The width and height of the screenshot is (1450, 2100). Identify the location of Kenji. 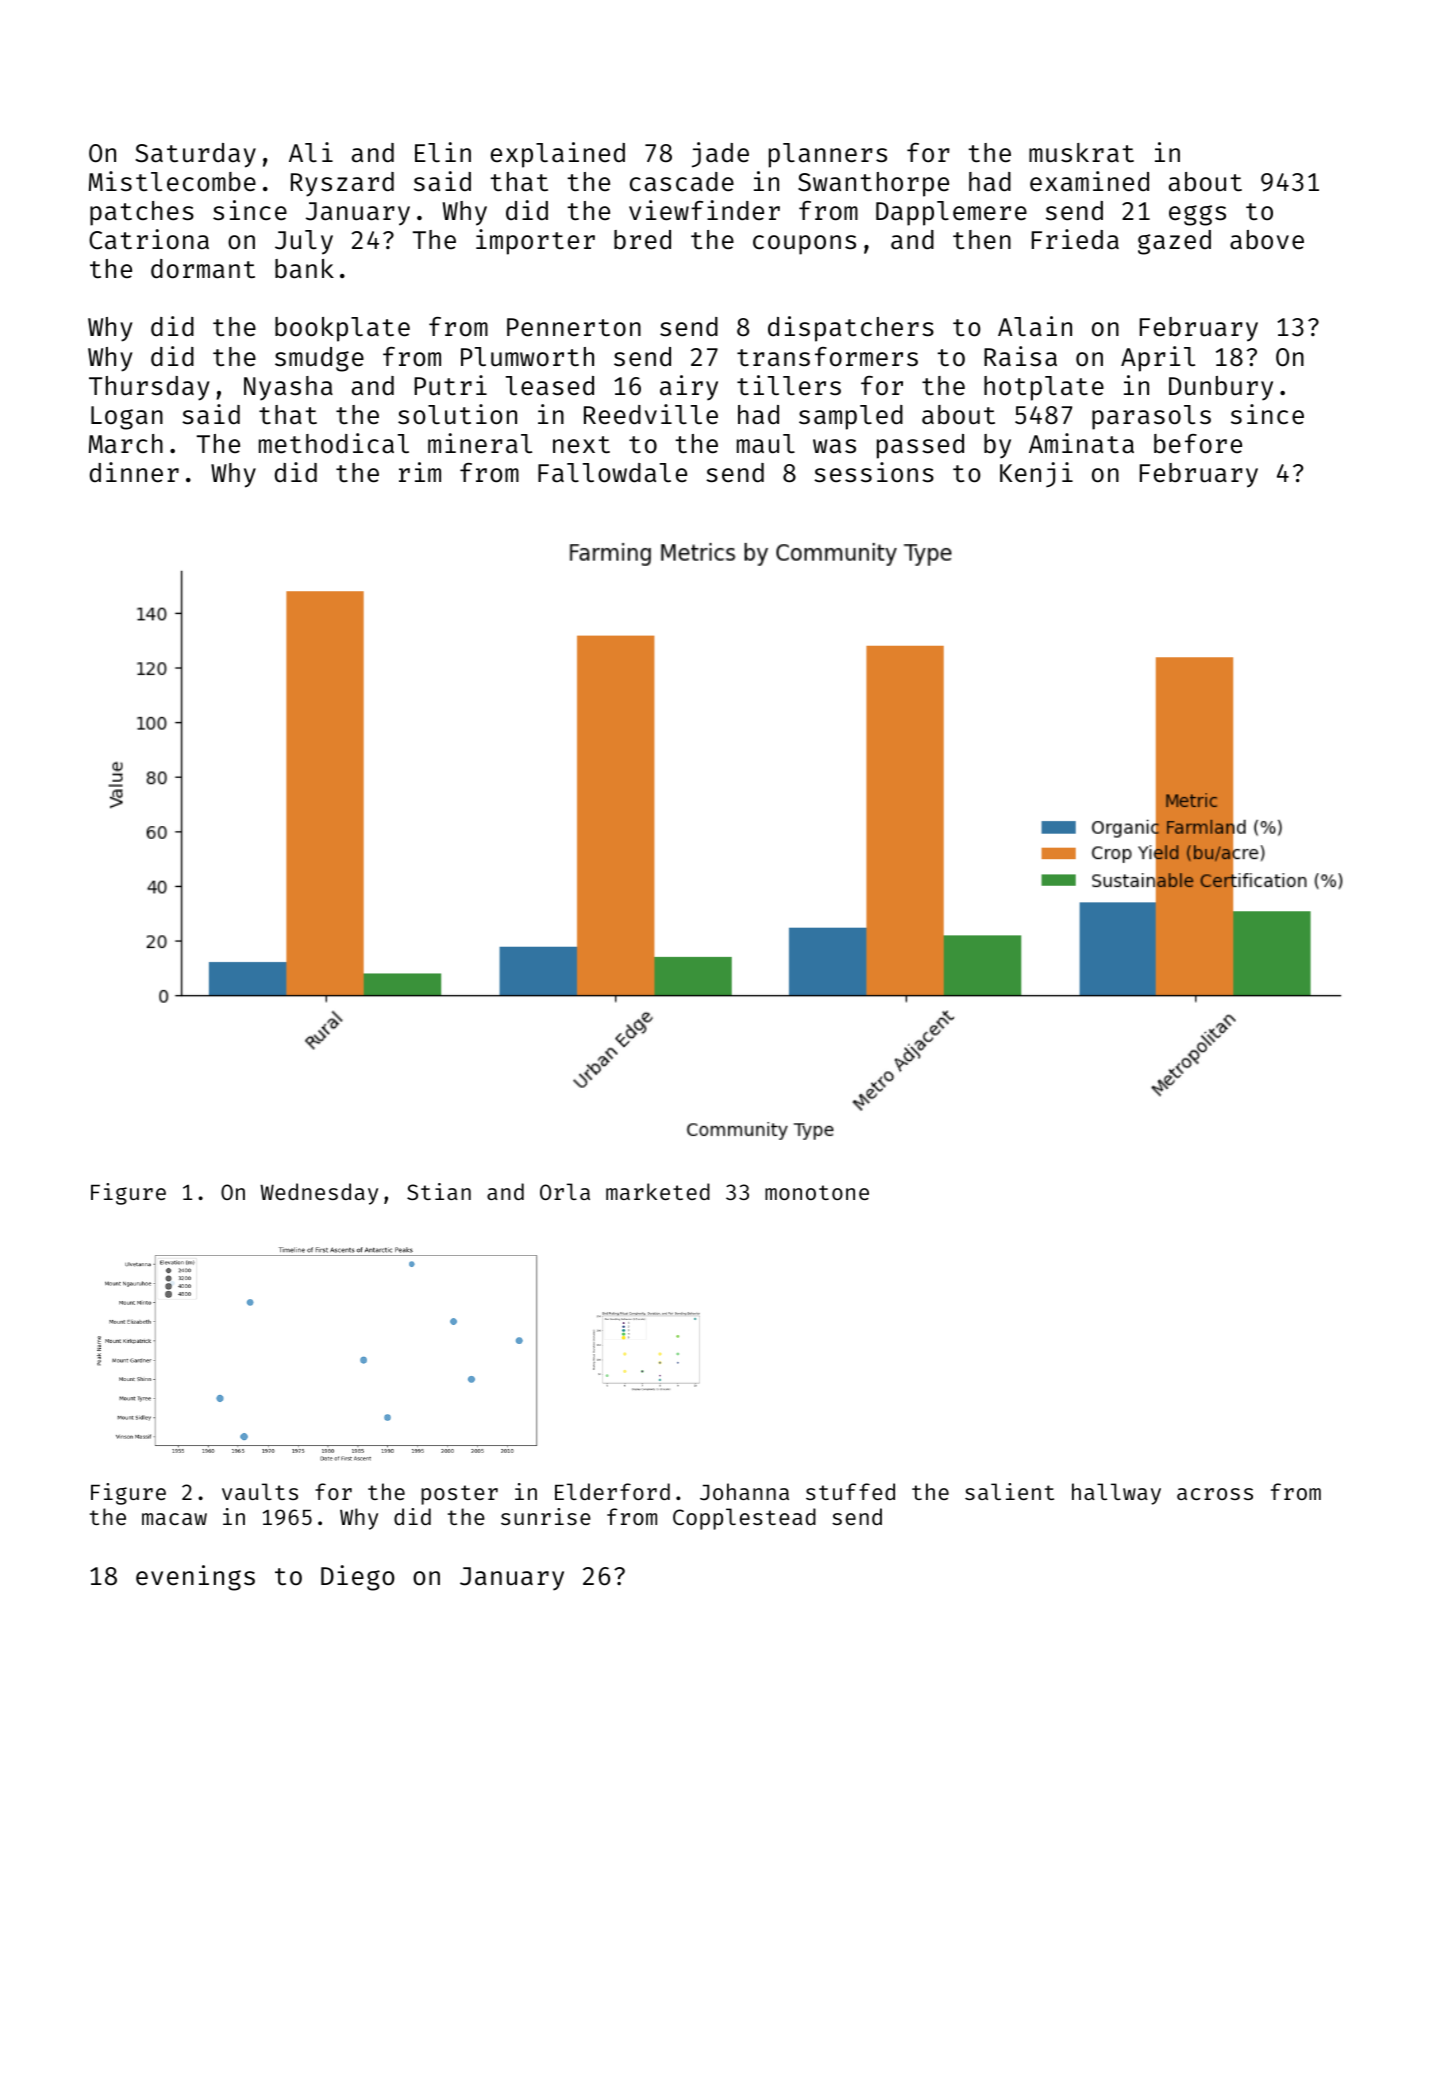
(1036, 475).
